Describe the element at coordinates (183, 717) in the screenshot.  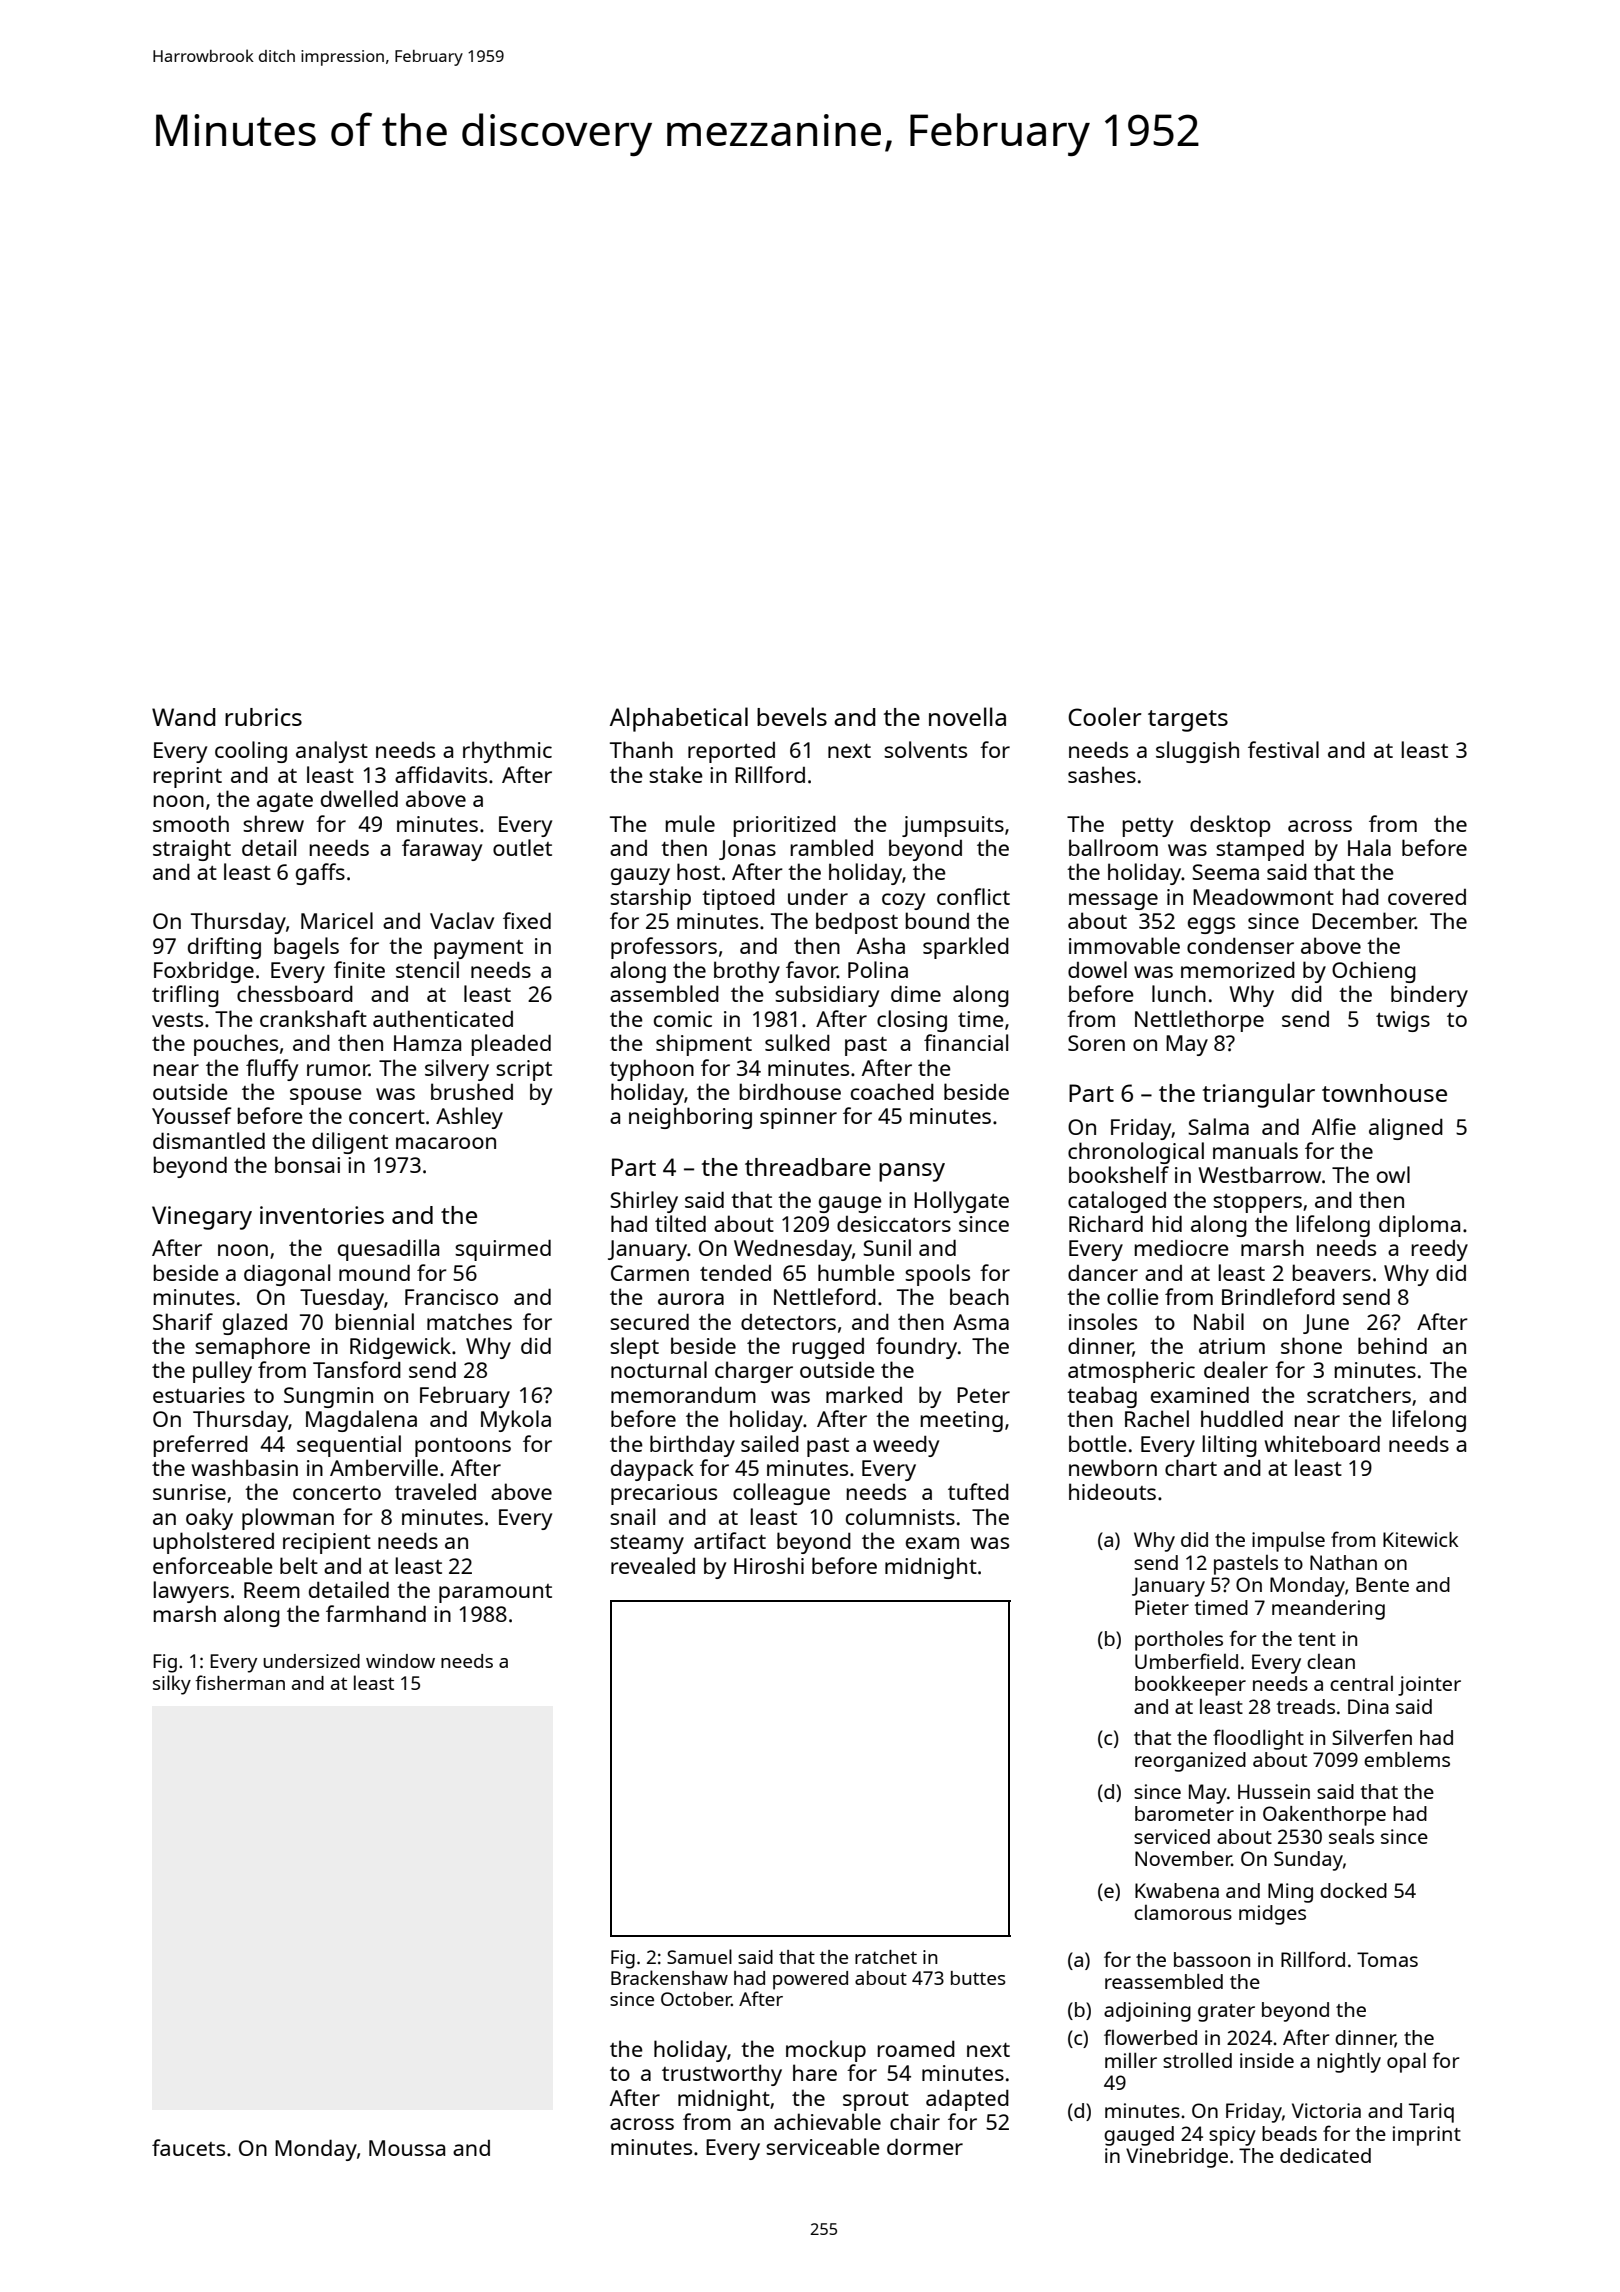
I see `Wand` at that location.
